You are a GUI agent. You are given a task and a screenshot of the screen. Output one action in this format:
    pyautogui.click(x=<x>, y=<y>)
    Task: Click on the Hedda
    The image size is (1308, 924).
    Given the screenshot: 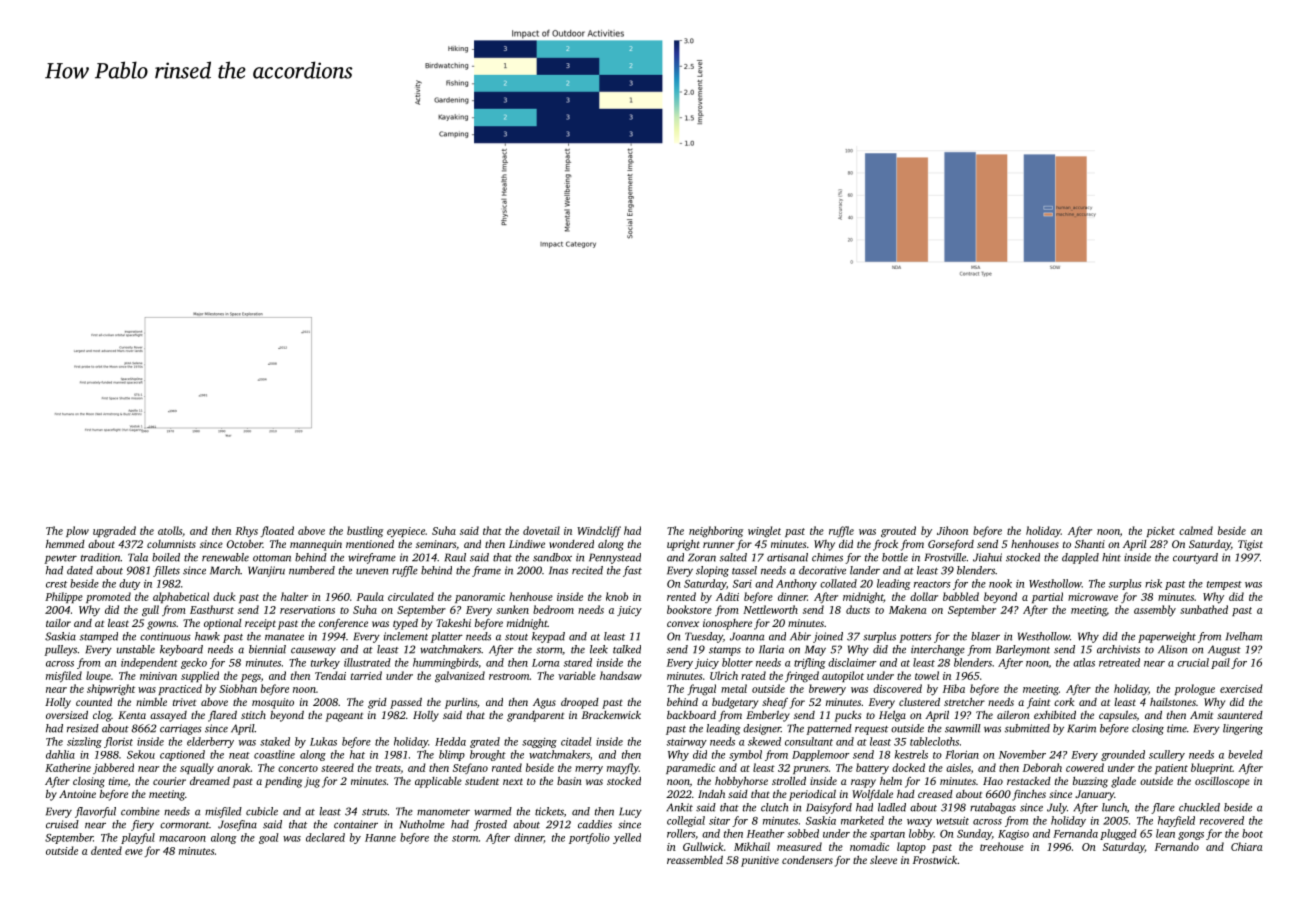 What is the action you would take?
    pyautogui.click(x=450, y=741)
